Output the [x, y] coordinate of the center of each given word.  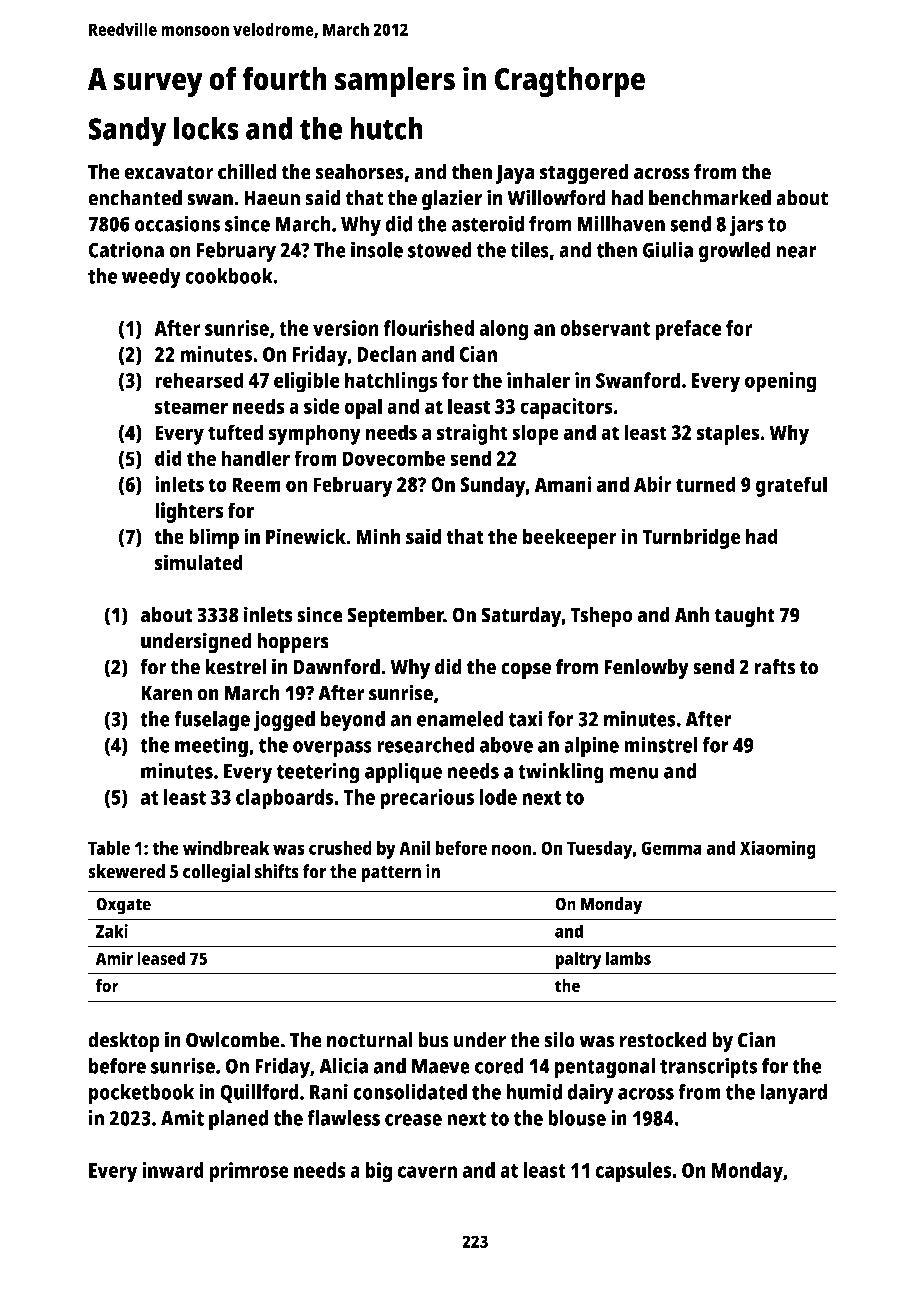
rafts [775, 667]
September [395, 617]
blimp [214, 538]
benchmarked [710, 198]
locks [206, 128]
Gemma [671, 848]
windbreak [226, 847]
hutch [386, 128]
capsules [633, 1172]
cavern [427, 1172]
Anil [415, 847]
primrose [249, 1172]
